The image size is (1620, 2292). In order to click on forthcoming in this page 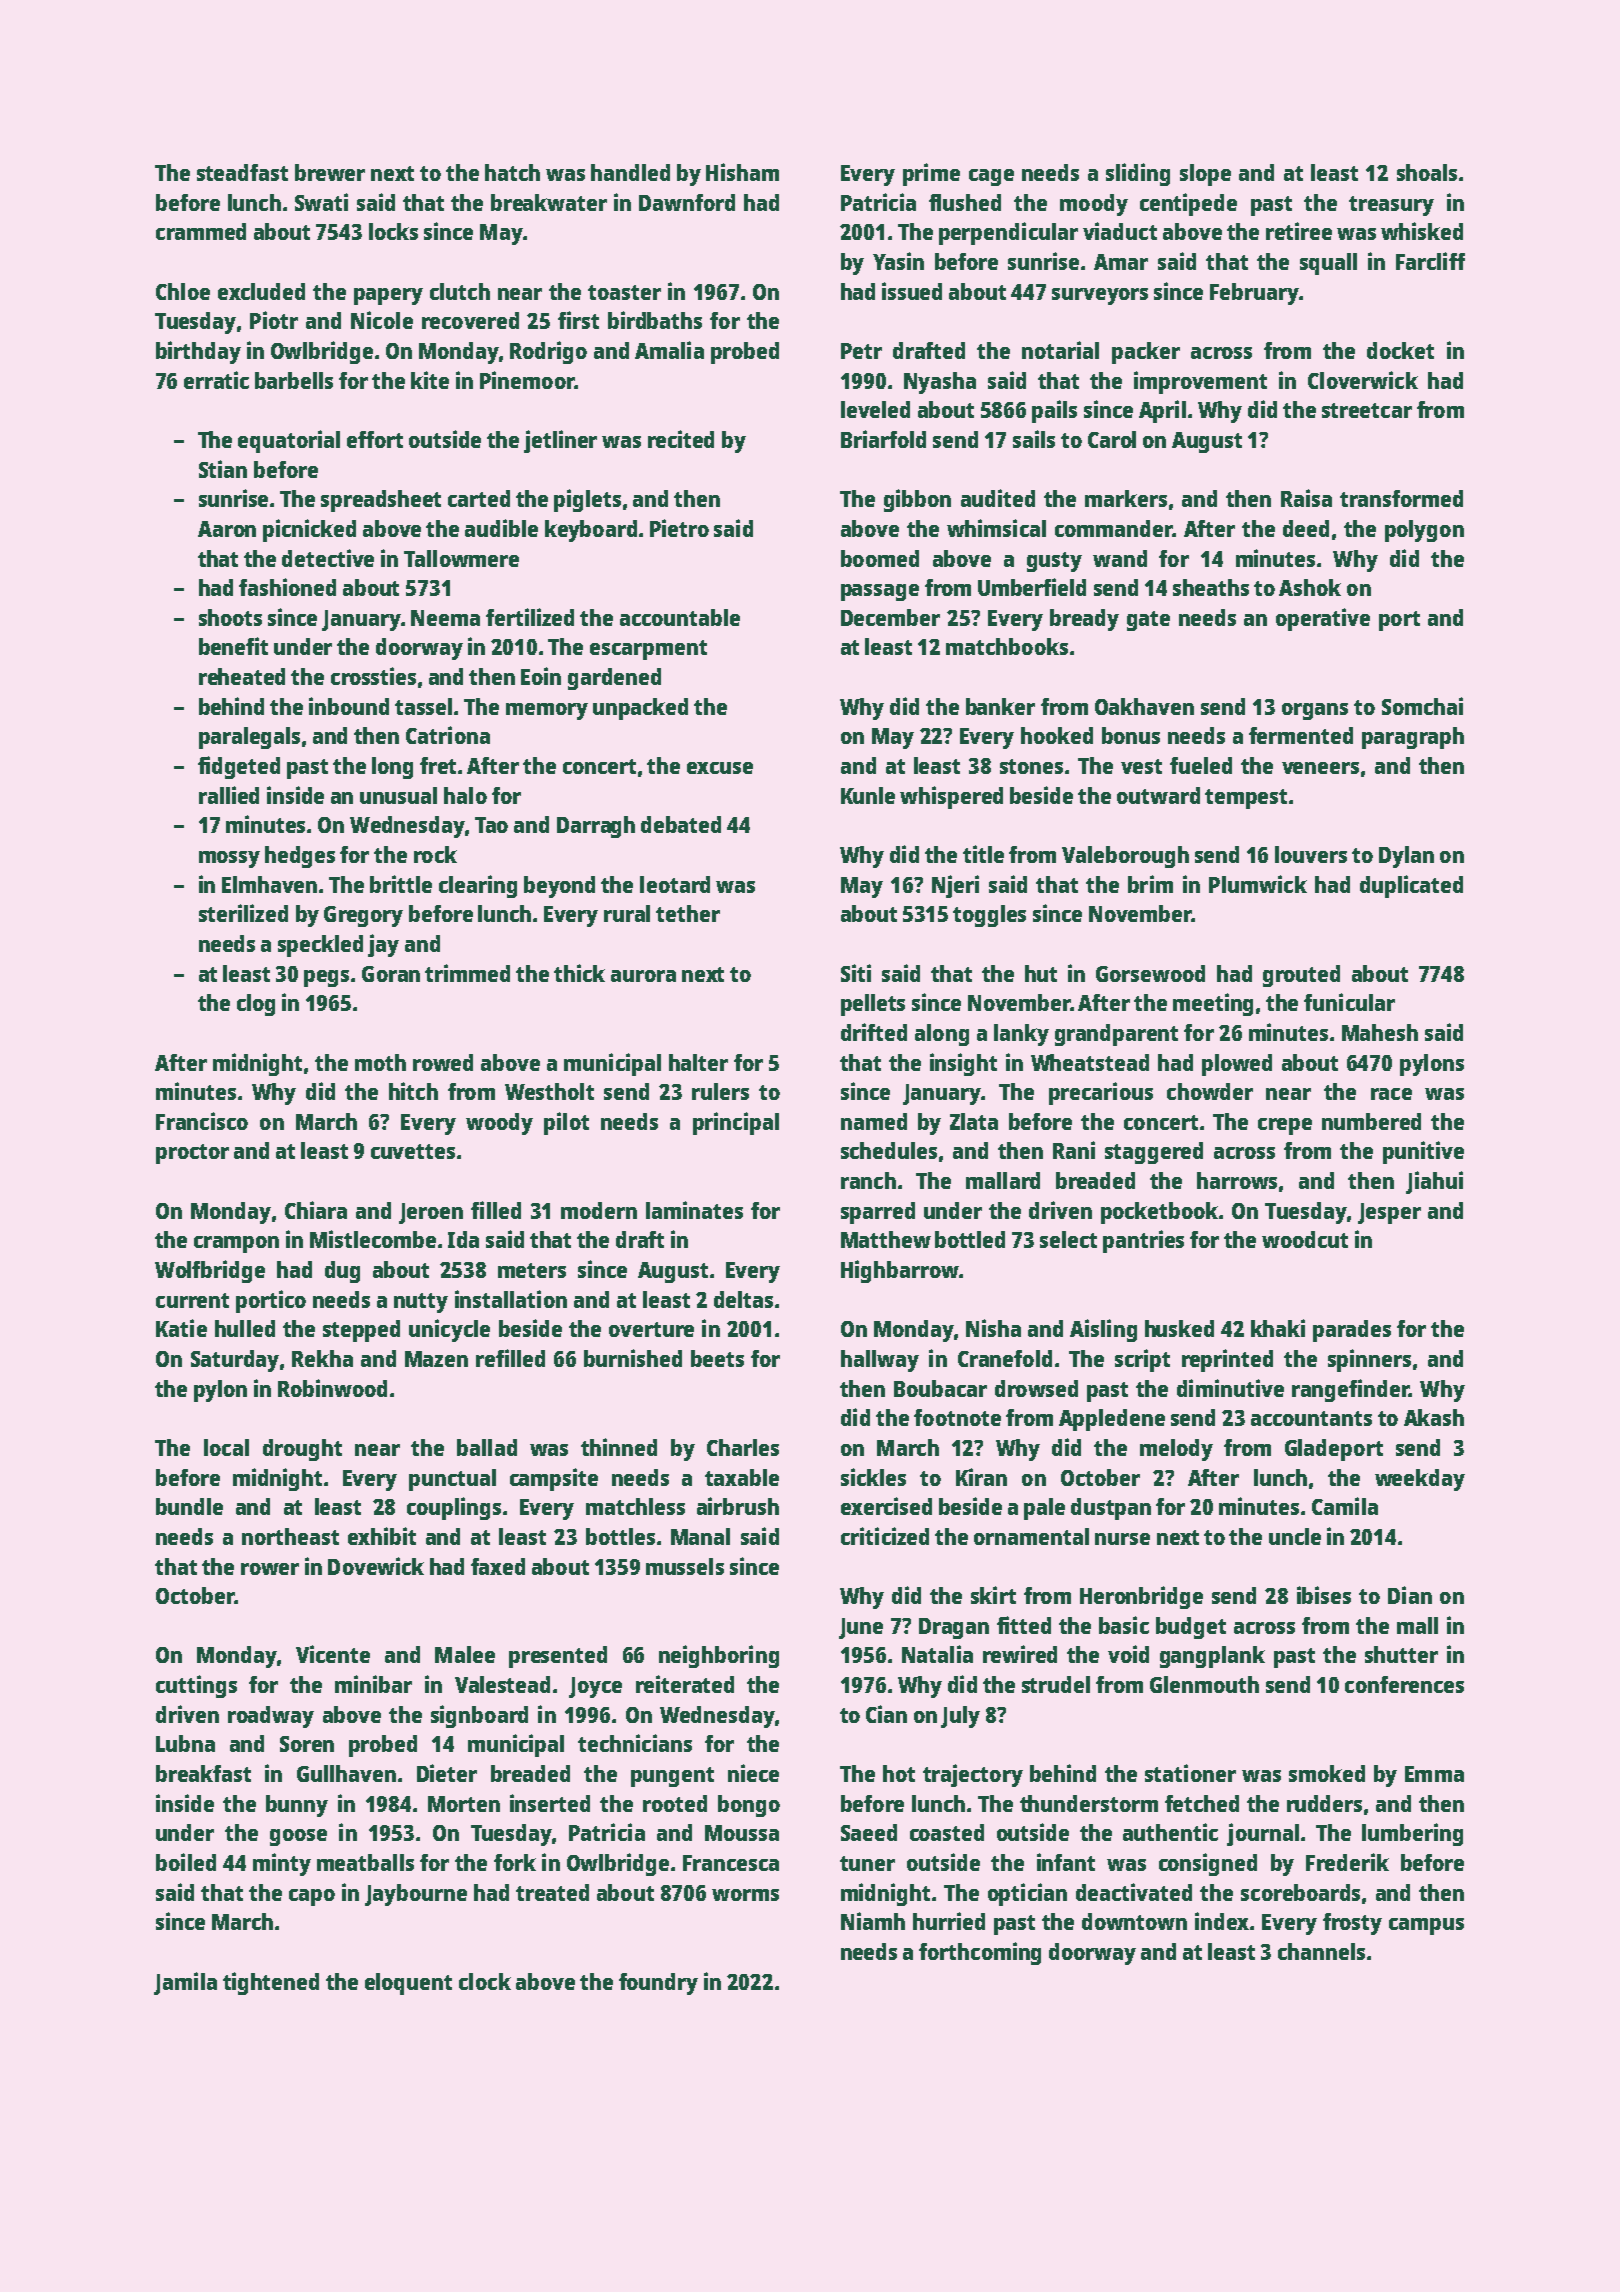, I will do `click(980, 1953)`.
